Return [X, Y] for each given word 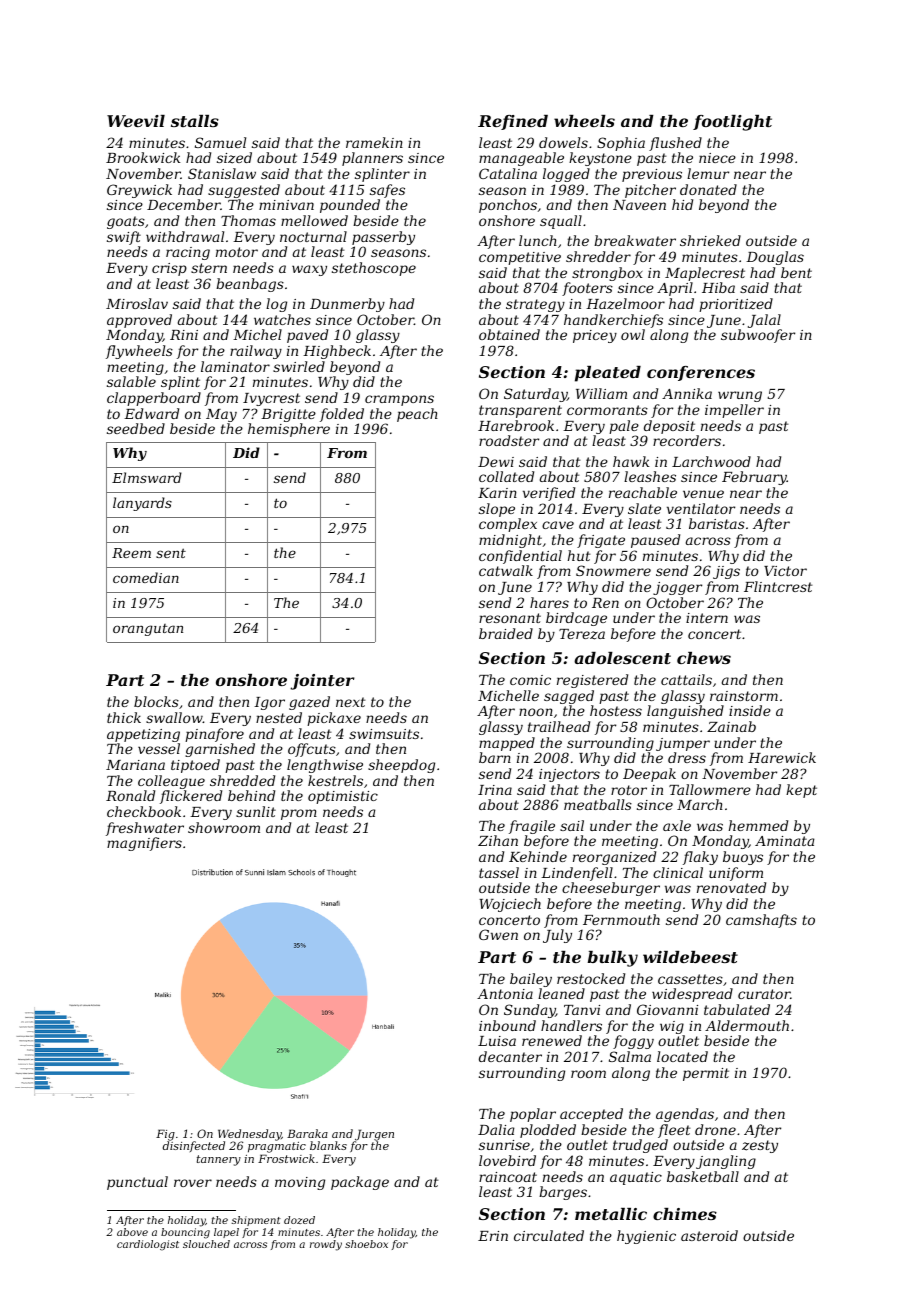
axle [677, 825]
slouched [206, 1244]
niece [717, 158]
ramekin [374, 142]
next [351, 702]
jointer [322, 682]
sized [234, 158]
